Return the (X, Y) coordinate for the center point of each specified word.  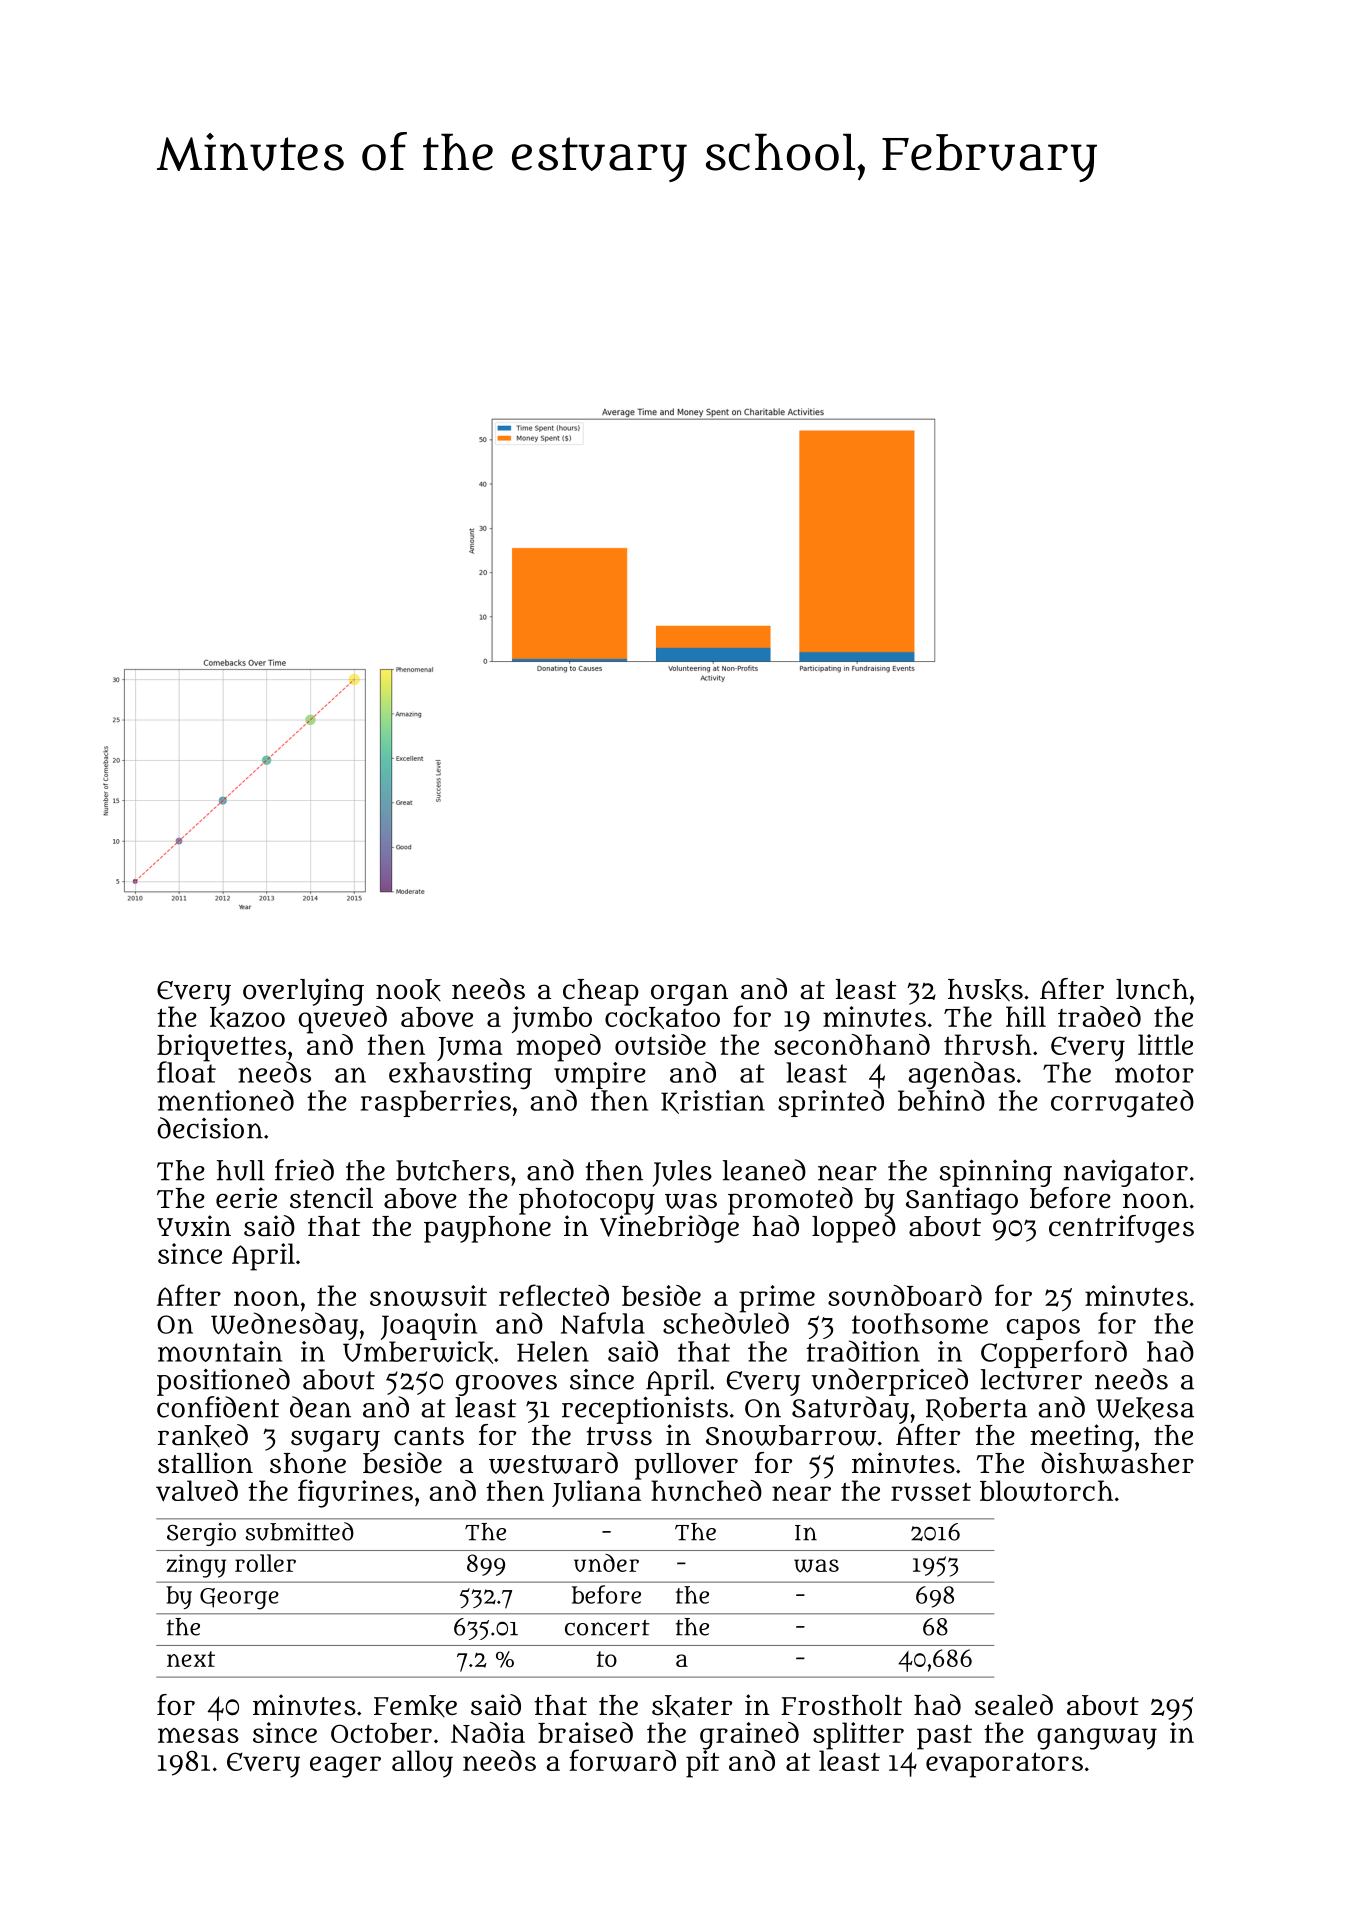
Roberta (976, 1409)
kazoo (247, 1018)
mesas (198, 1735)
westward (553, 1463)
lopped (854, 1229)
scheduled (726, 1323)
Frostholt (842, 1705)
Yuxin (194, 1226)
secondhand (852, 1044)
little (1165, 1044)
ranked (203, 1436)
